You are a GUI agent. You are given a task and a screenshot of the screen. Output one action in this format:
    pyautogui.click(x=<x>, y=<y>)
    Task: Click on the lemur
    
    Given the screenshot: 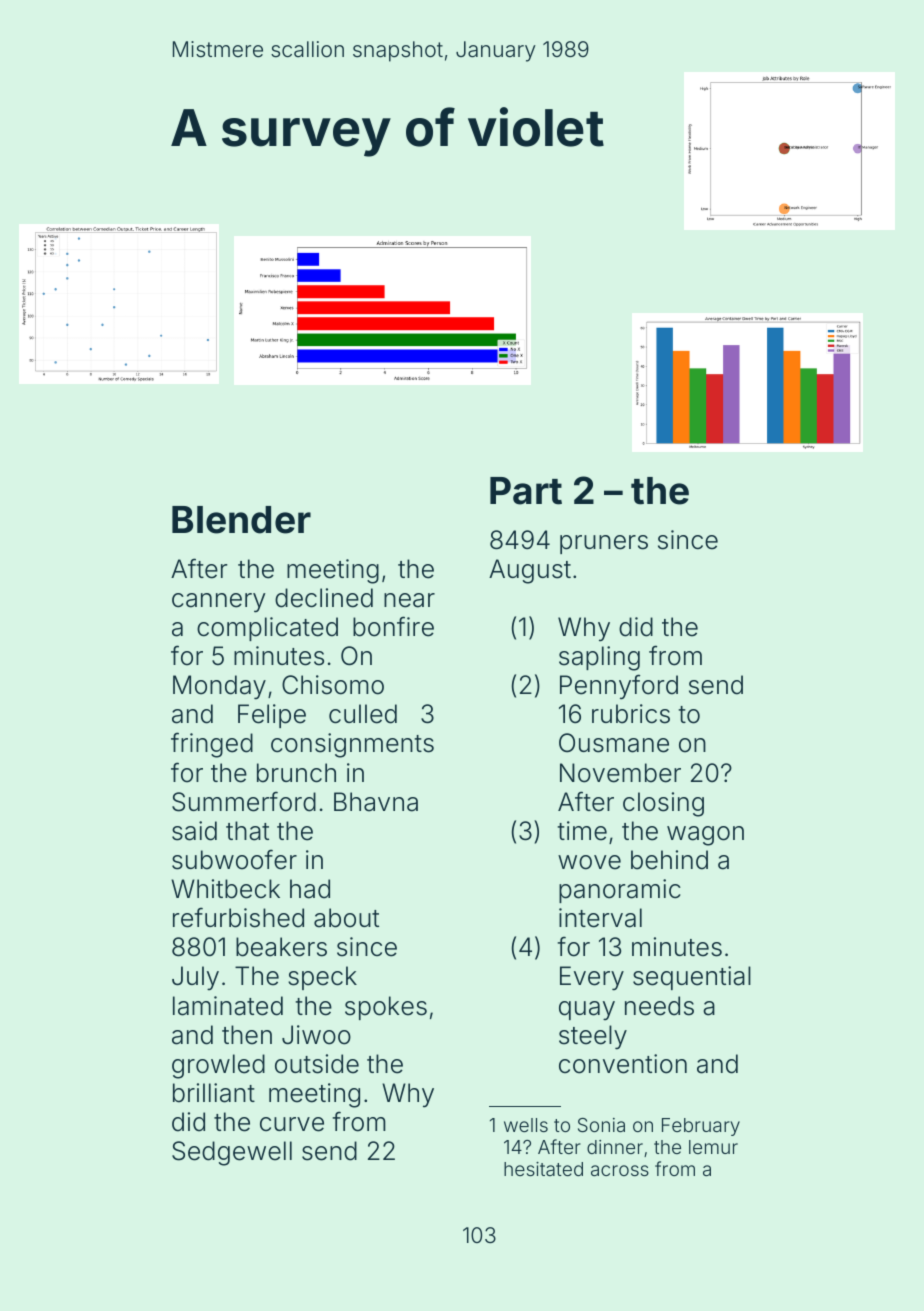 What is the action you would take?
    pyautogui.click(x=713, y=1147)
